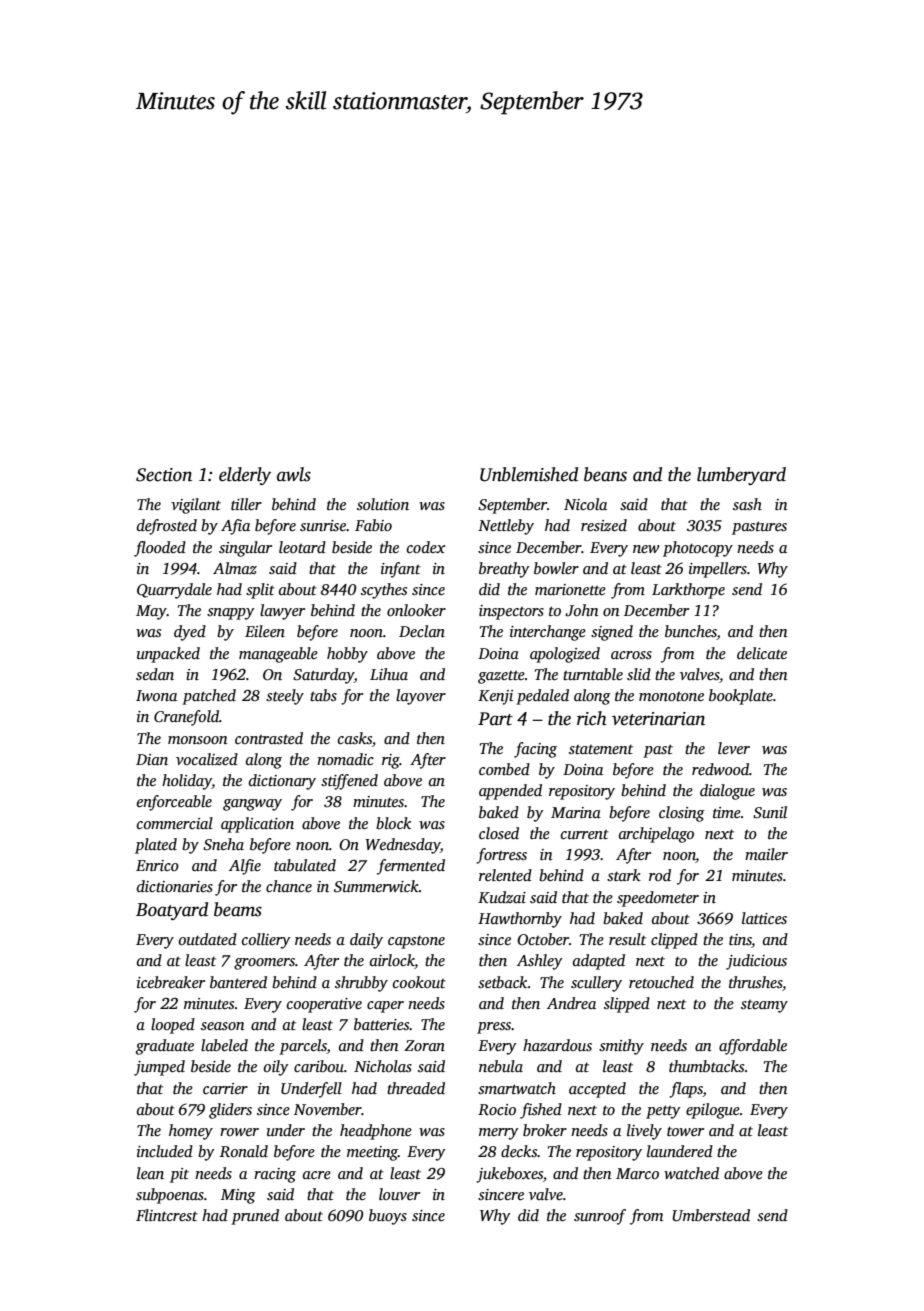  I want to click on archipelago, so click(656, 835).
